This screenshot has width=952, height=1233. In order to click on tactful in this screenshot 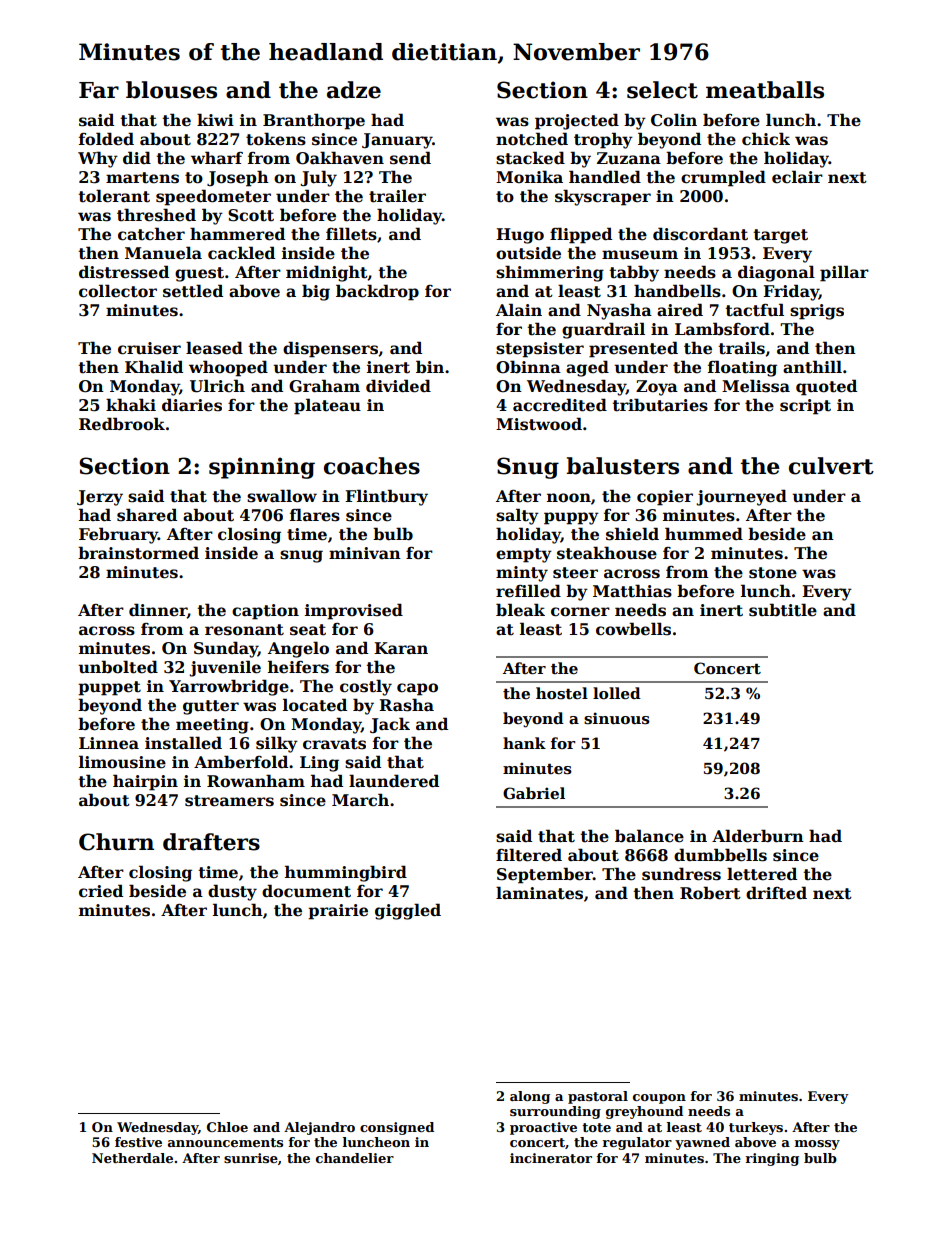, I will do `click(754, 310)`.
